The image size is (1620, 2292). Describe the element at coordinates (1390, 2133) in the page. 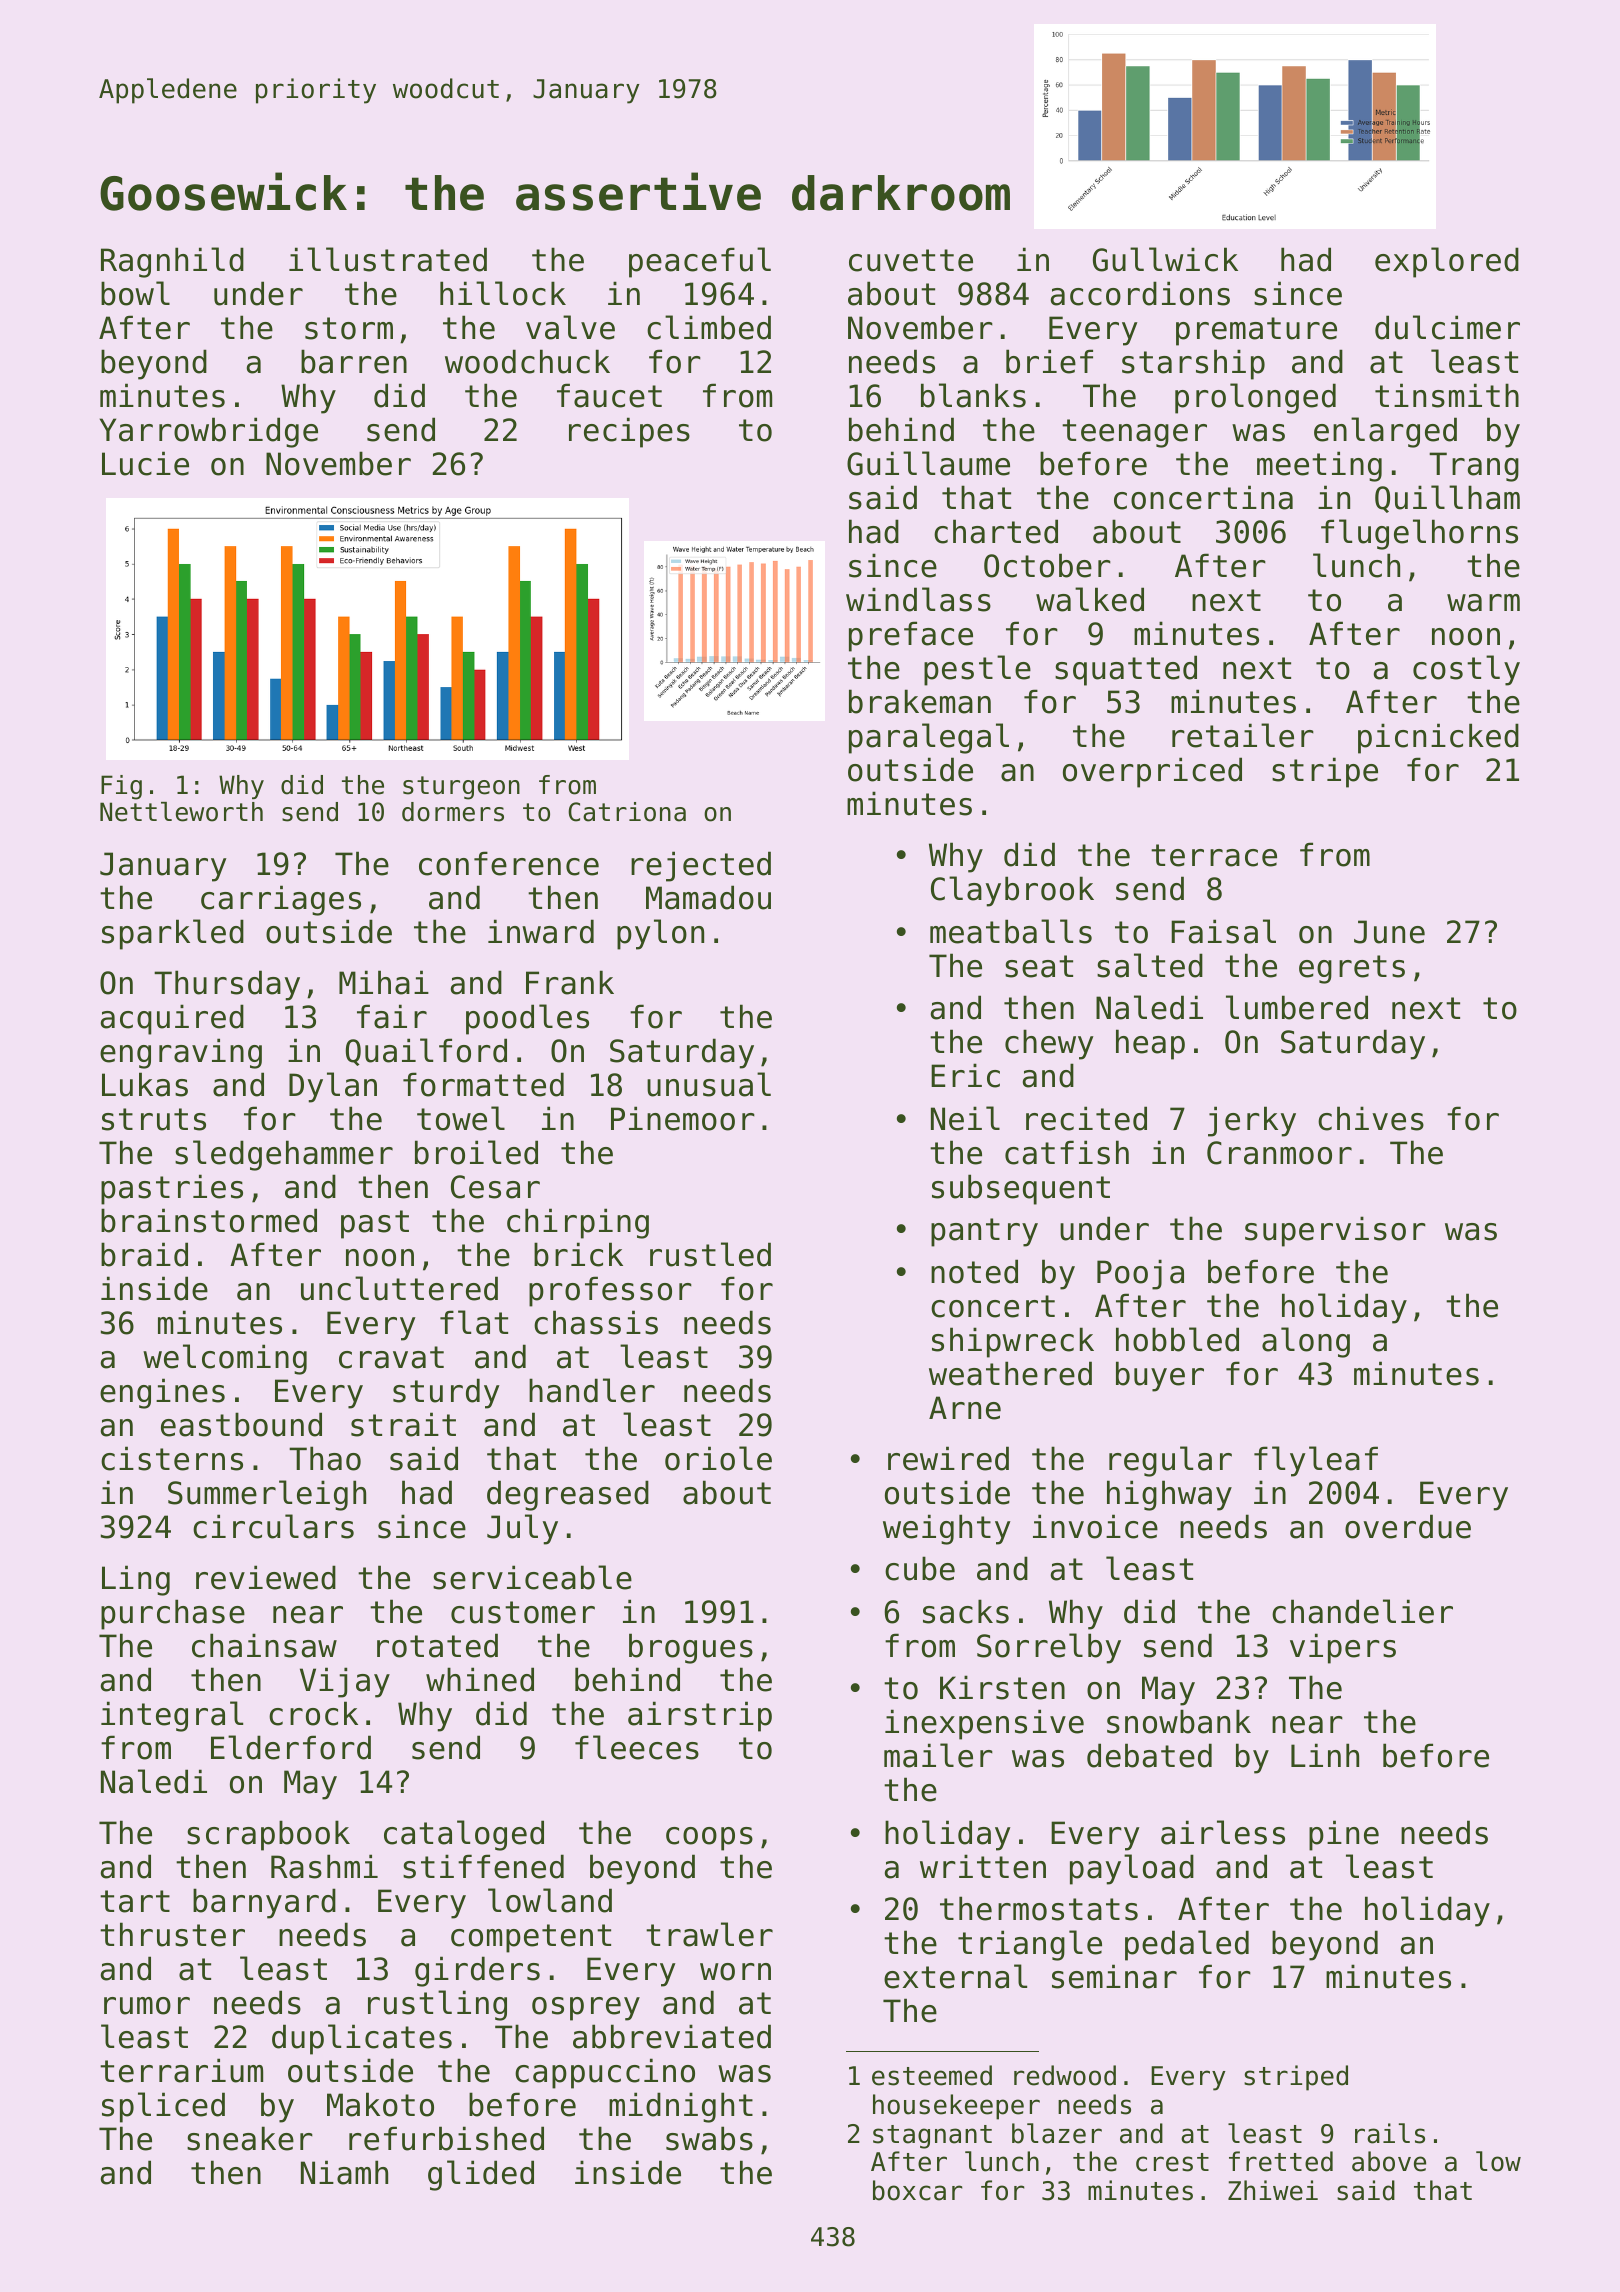

I see `rails` at that location.
